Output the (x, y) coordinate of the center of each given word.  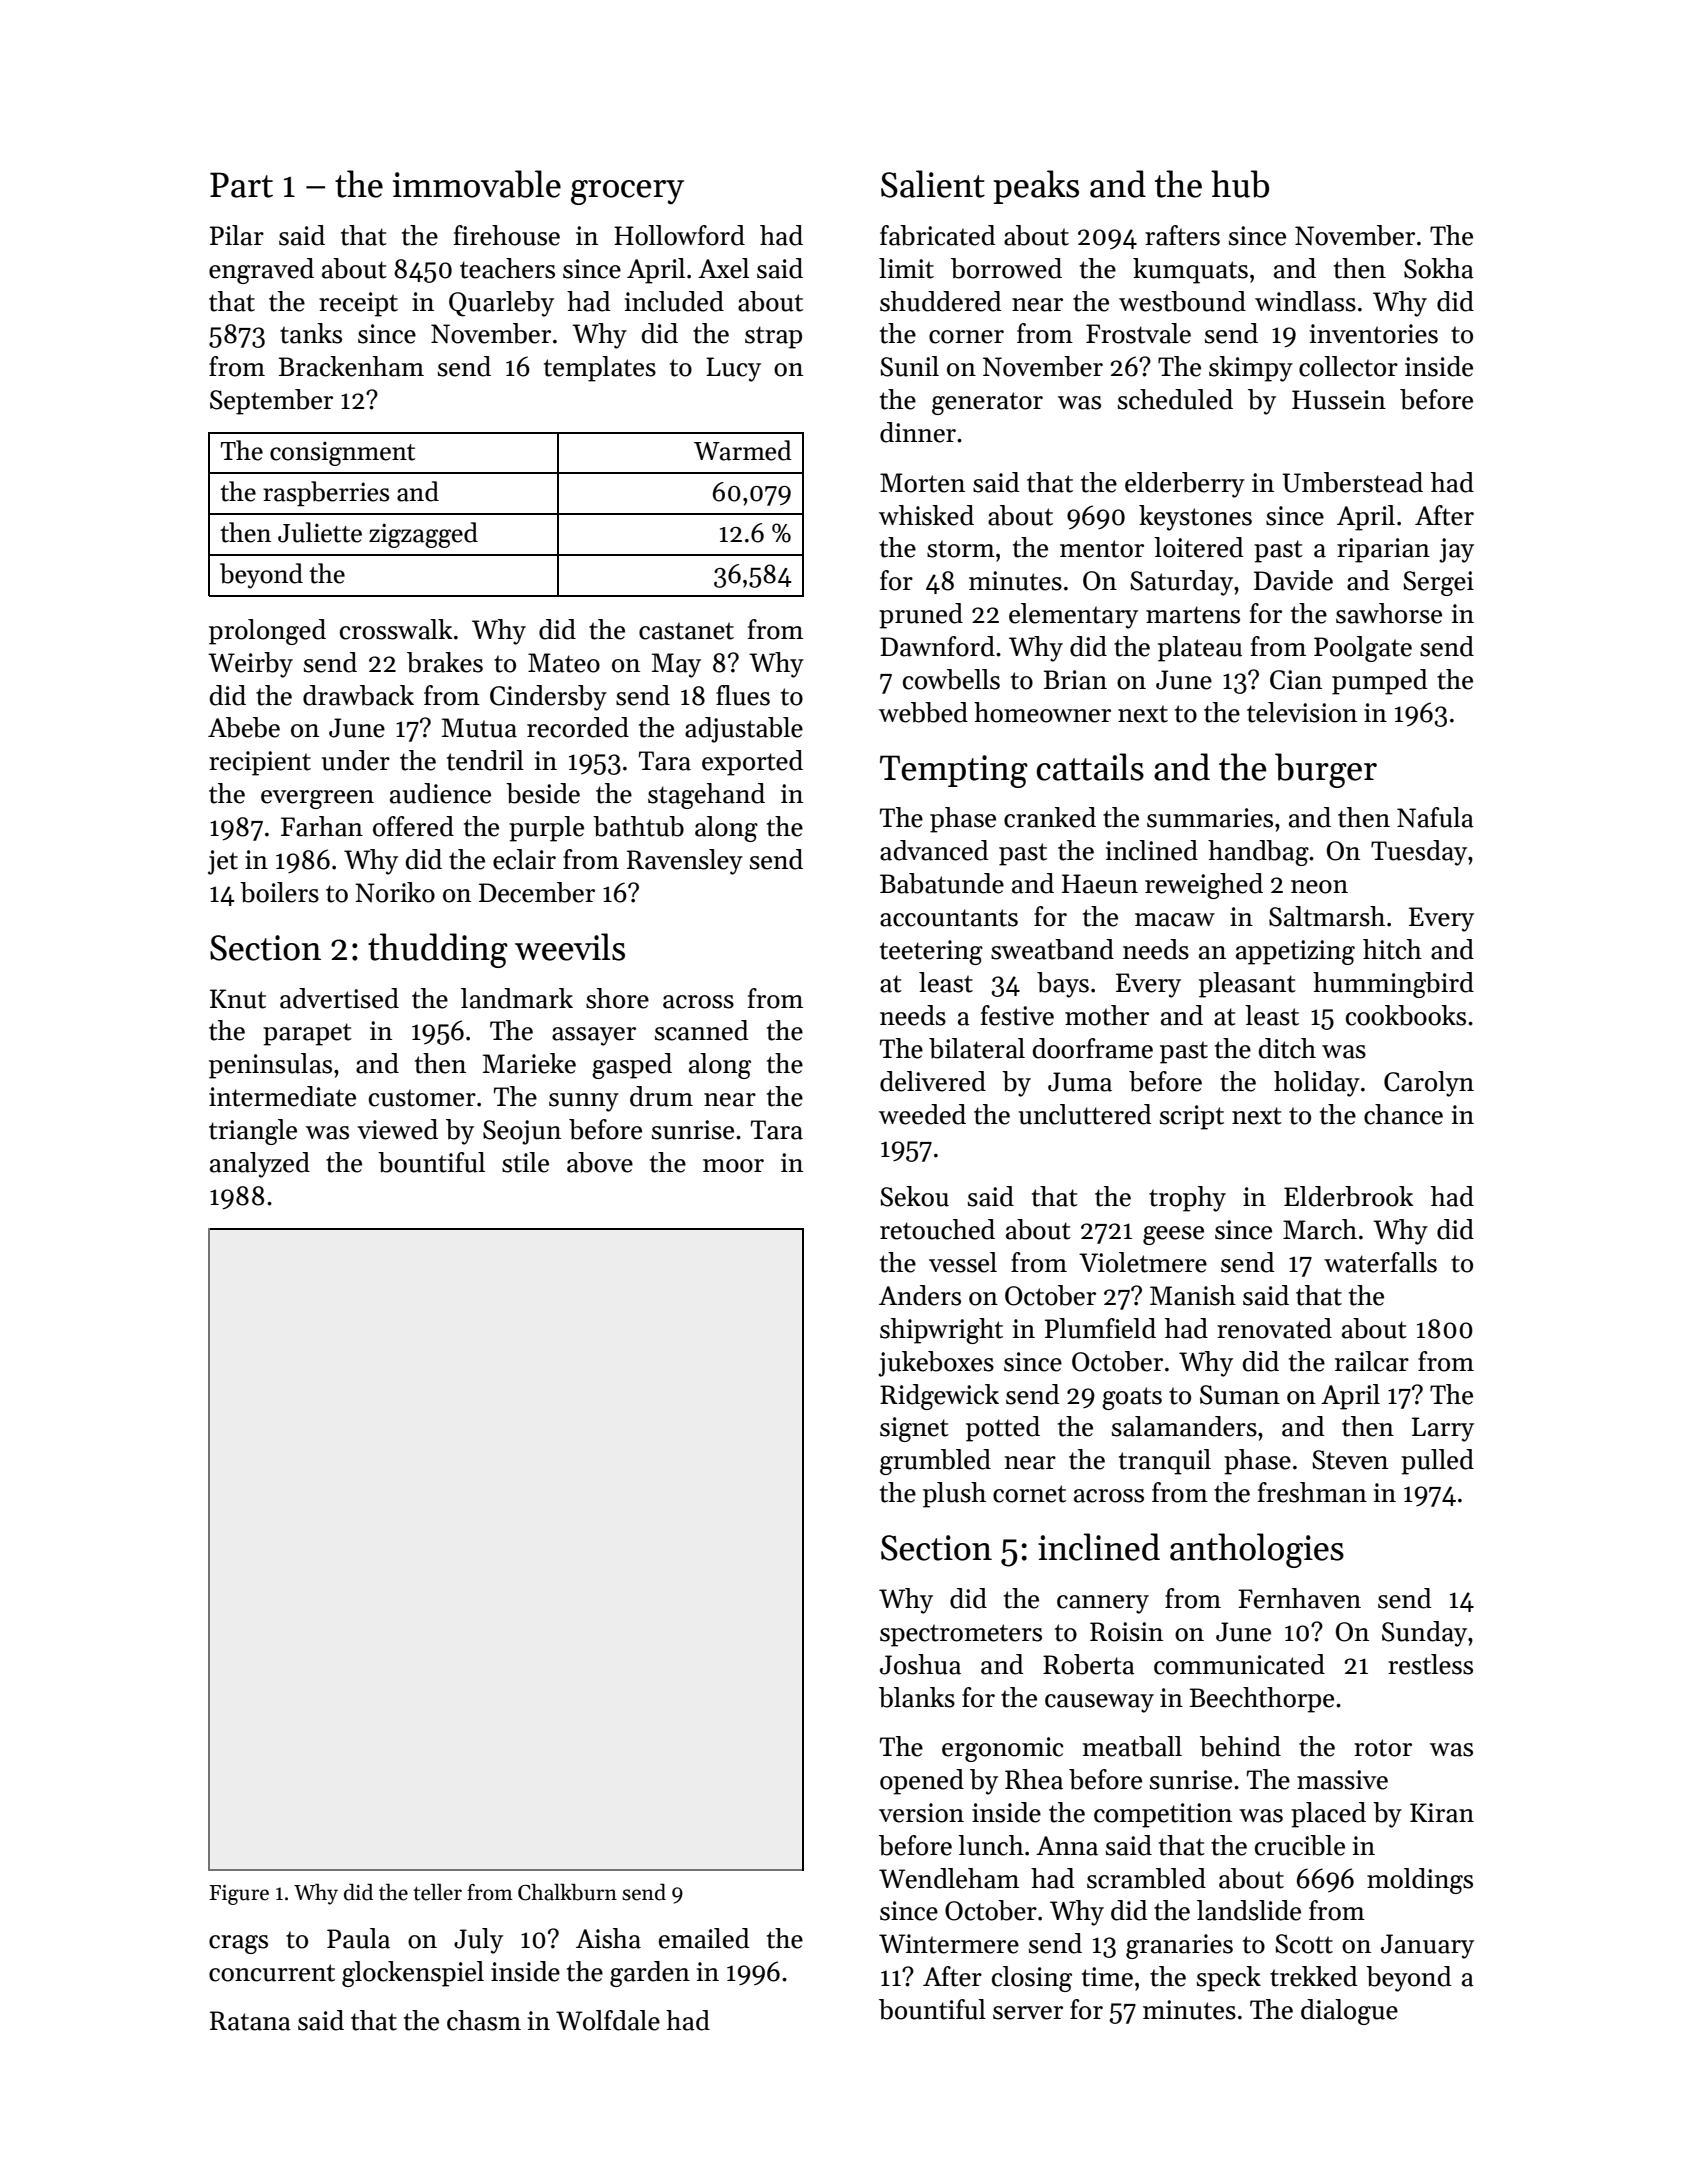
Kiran (1442, 1813)
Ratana (250, 2021)
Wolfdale (608, 2020)
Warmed (743, 450)
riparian (1383, 550)
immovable (477, 184)
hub (1240, 184)
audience (440, 793)
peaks (1036, 187)
